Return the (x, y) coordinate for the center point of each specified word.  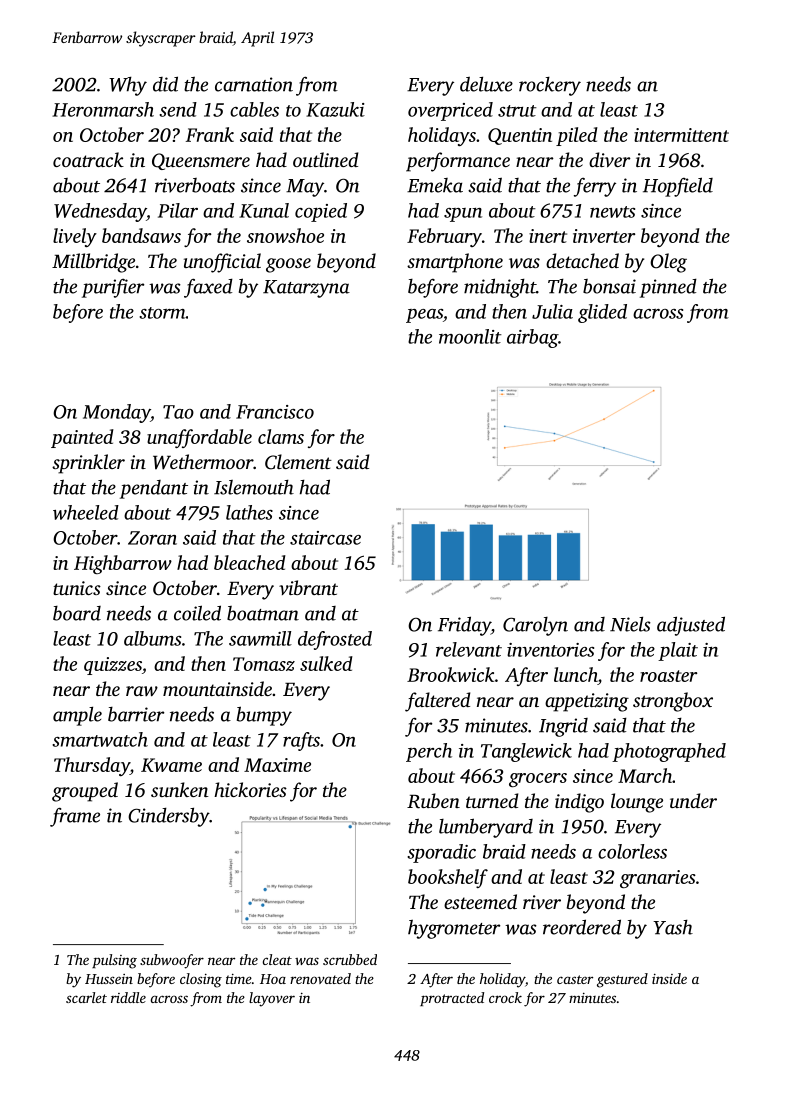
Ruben (433, 801)
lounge (637, 803)
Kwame (171, 765)
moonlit (470, 336)
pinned (668, 288)
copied (321, 212)
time (239, 979)
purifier (113, 288)
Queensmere (201, 161)
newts (612, 212)
